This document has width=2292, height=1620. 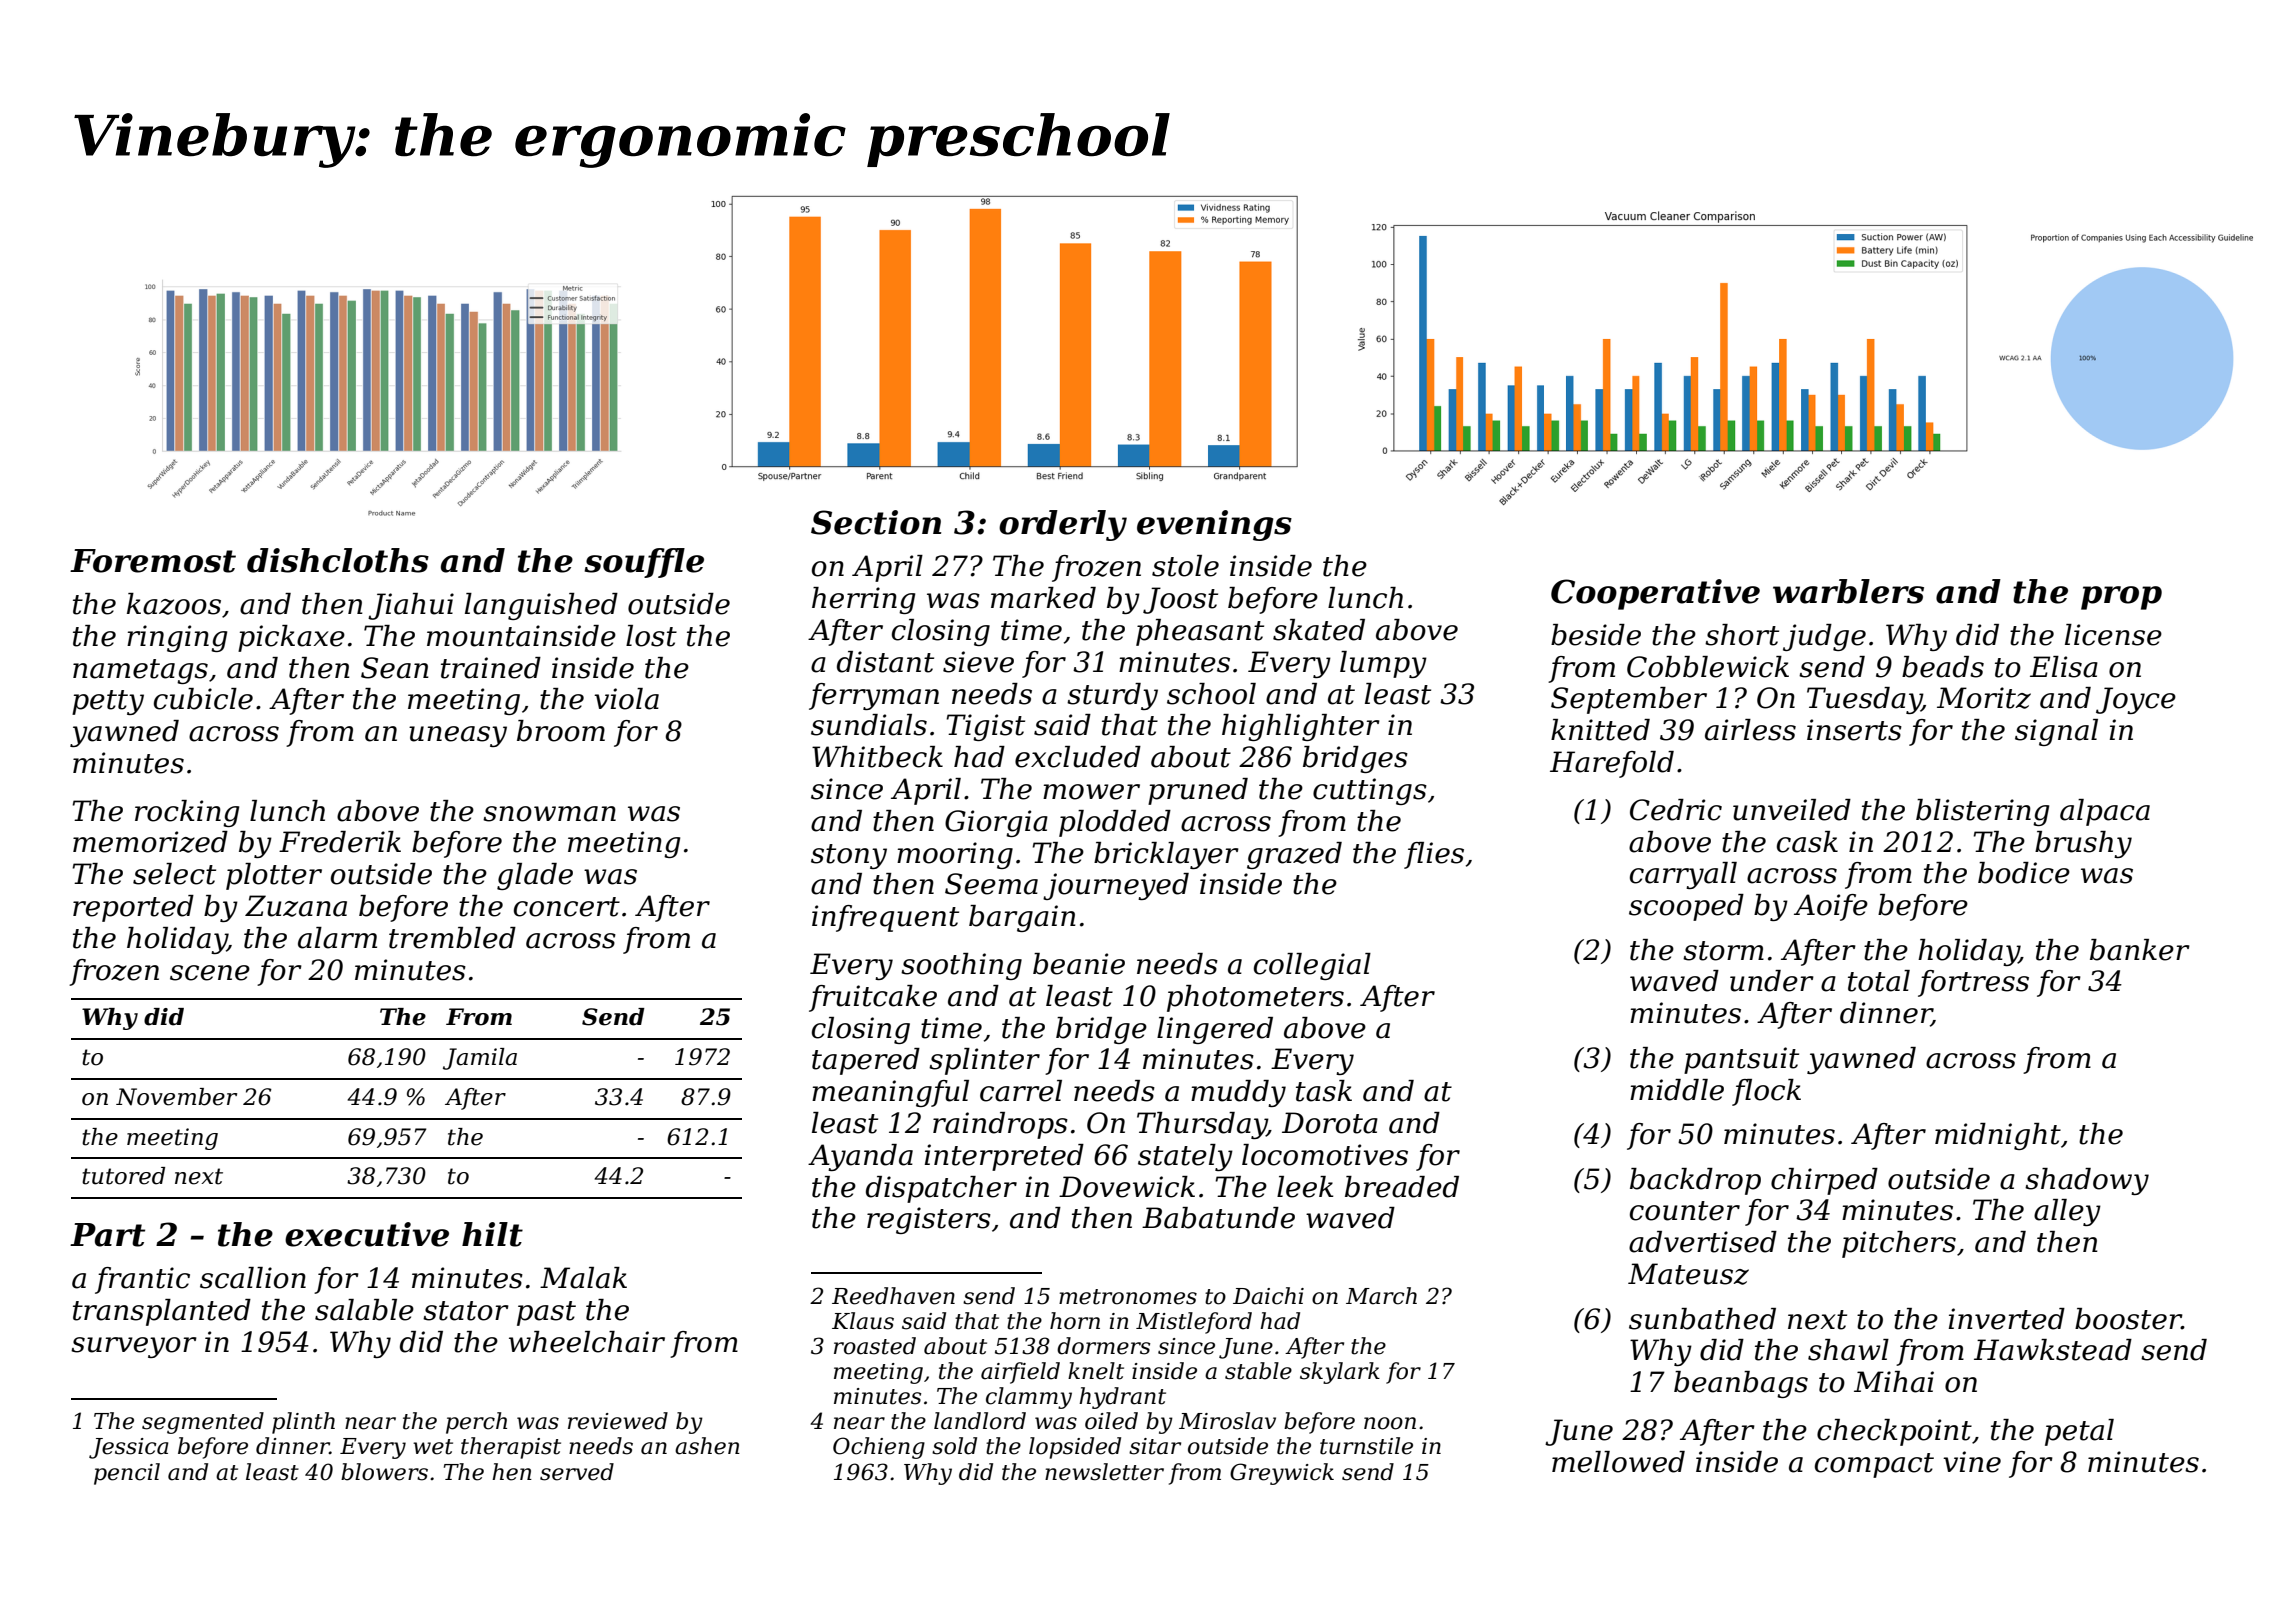 What do you see at coordinates (1312, 966) in the document?
I see `collegial` at bounding box center [1312, 966].
